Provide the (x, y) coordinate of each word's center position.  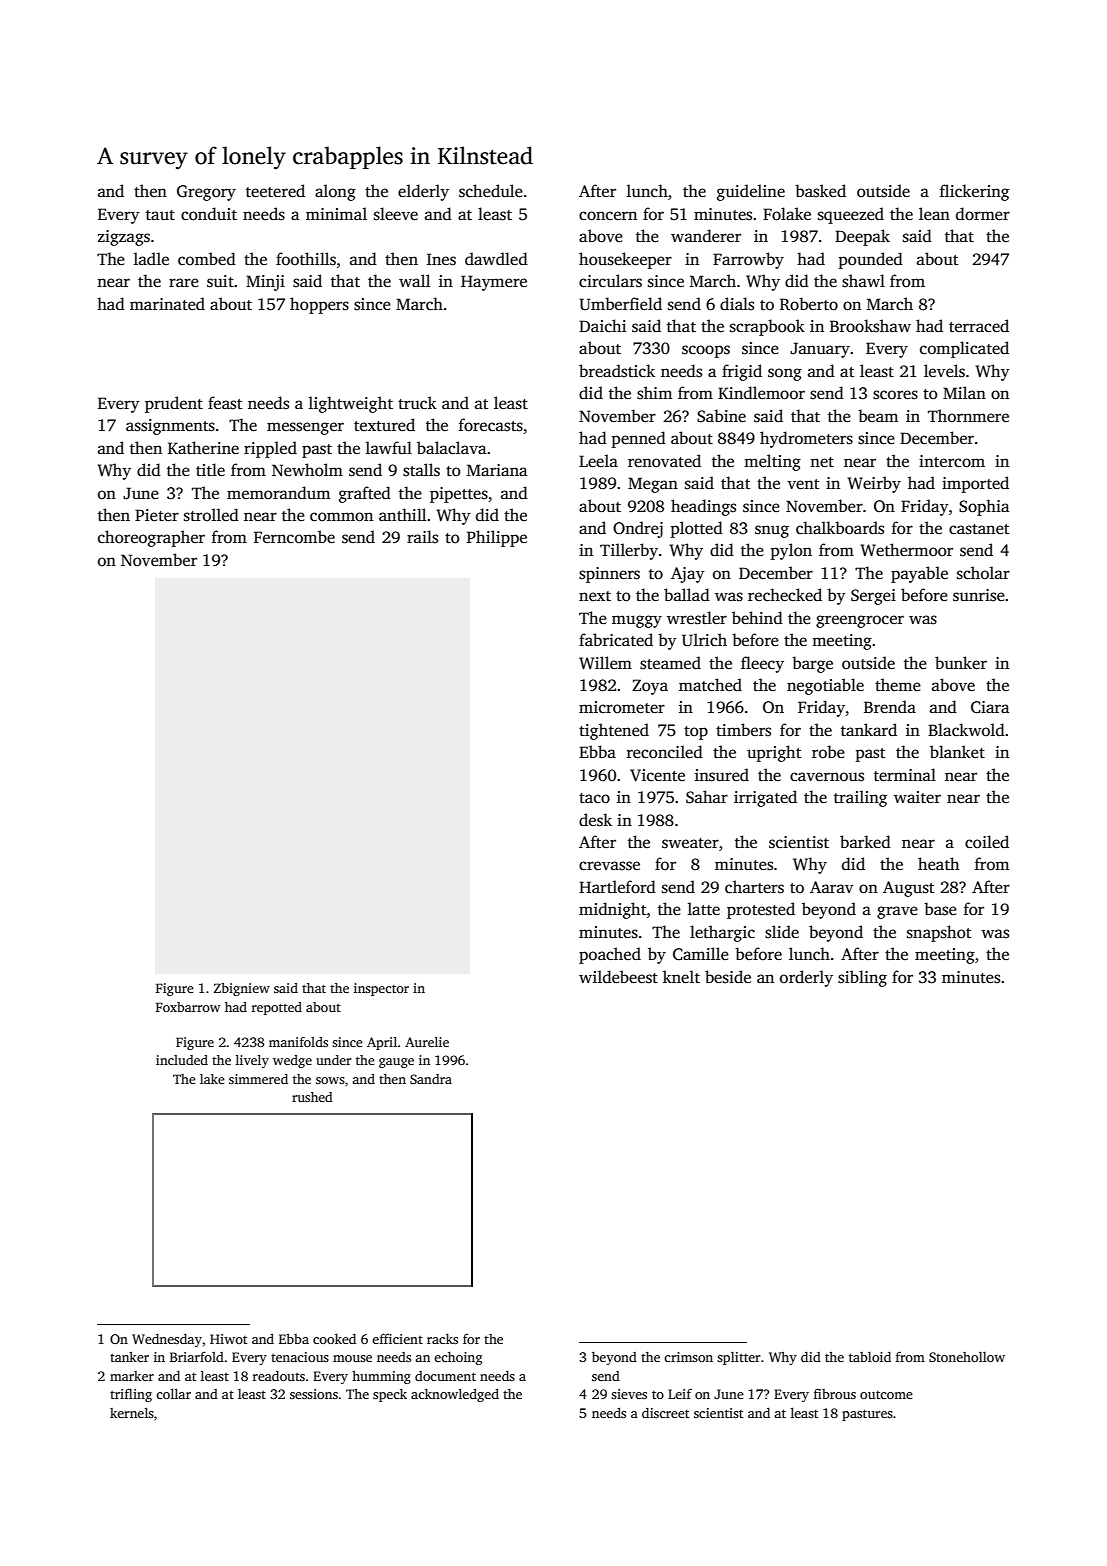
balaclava (451, 448)
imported (975, 484)
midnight (612, 910)
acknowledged (455, 1395)
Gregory (206, 193)
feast (225, 403)
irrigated (765, 798)
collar (173, 1393)
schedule (491, 191)
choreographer (151, 538)
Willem (605, 663)
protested (761, 910)
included (182, 1060)
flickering (974, 192)
